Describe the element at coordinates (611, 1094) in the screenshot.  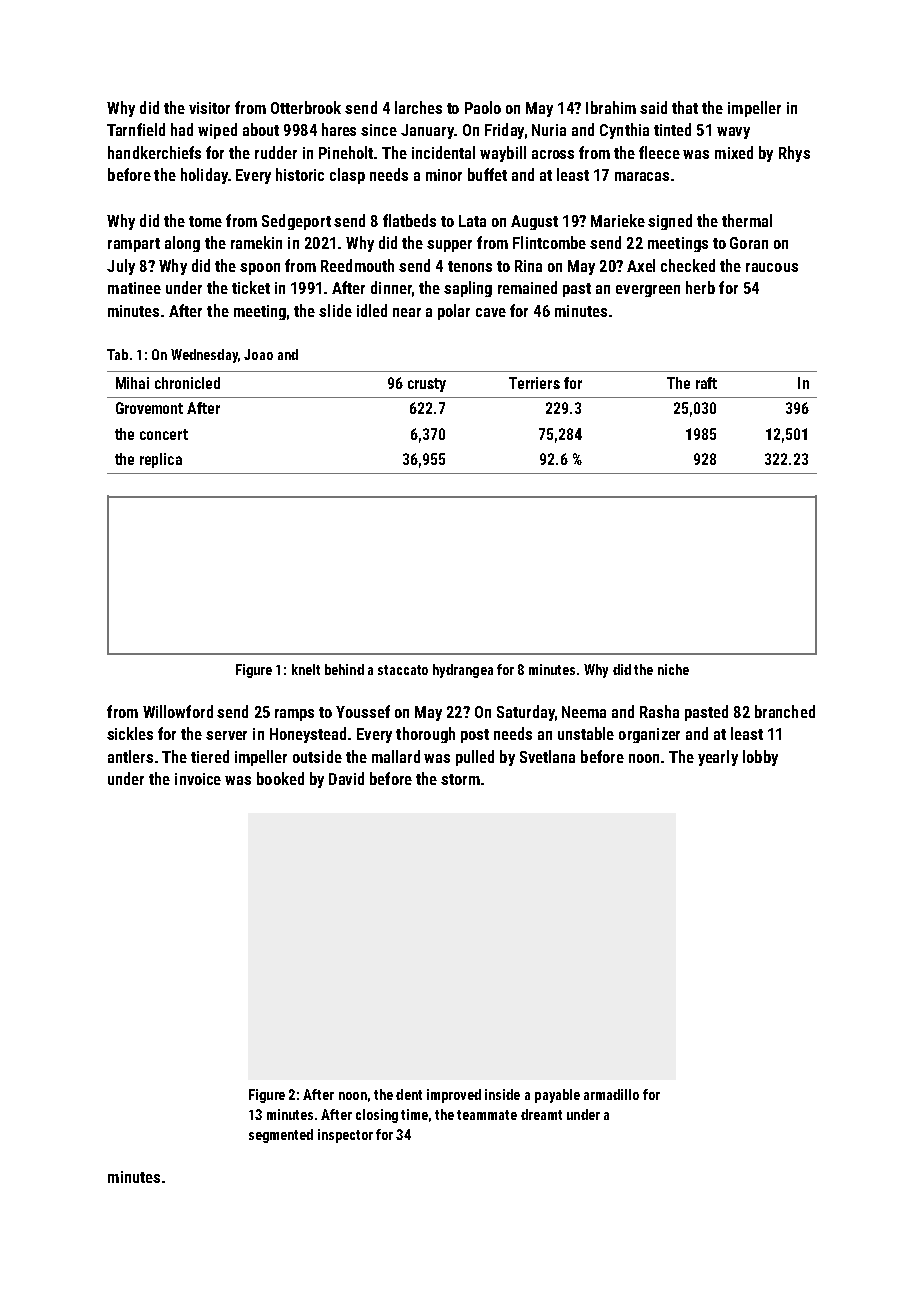
I see `armadillo` at that location.
